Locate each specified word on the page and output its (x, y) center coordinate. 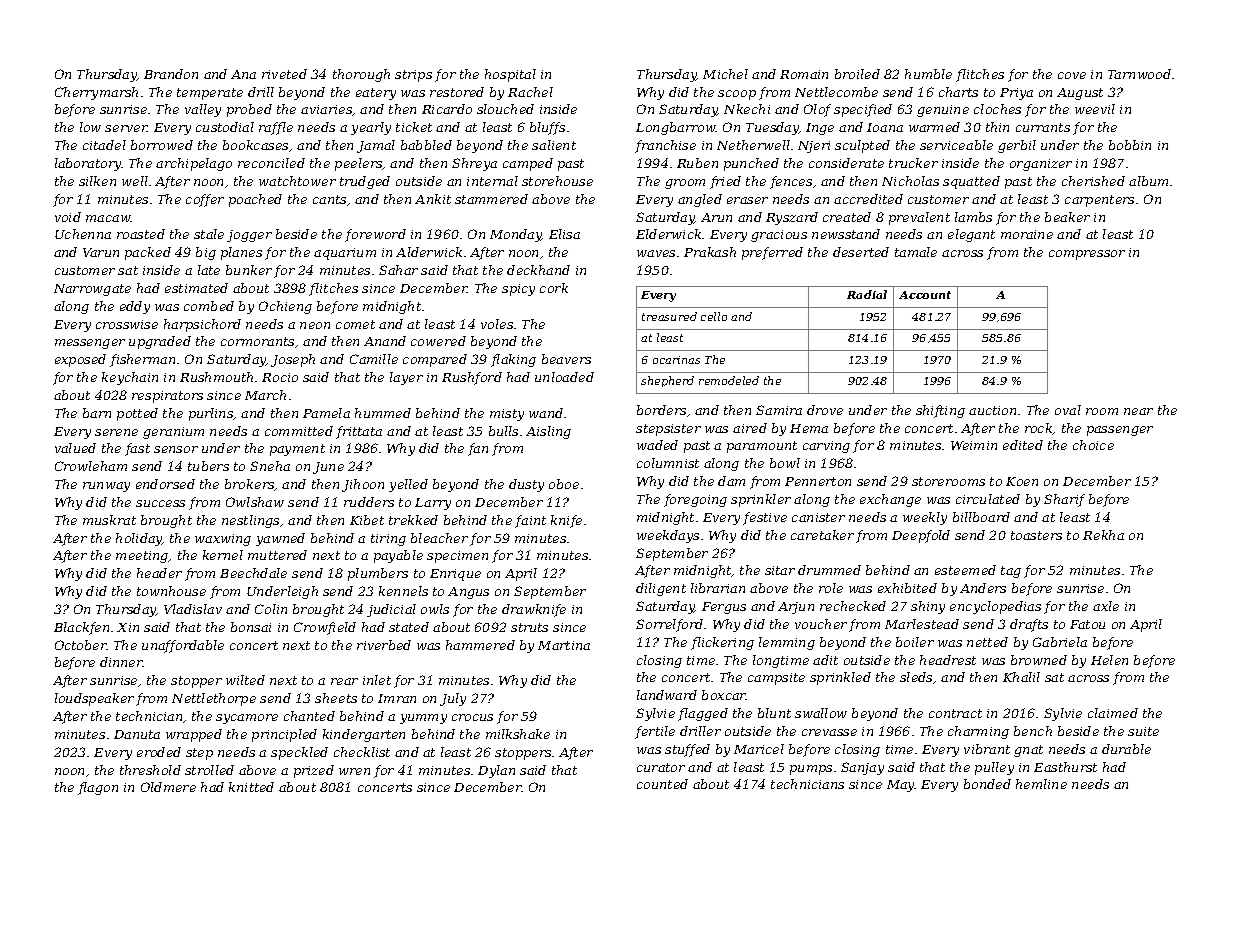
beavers (566, 359)
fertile (655, 732)
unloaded (564, 377)
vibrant (987, 749)
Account (925, 295)
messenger (90, 344)
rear (344, 681)
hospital (510, 75)
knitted (251, 787)
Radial (867, 294)
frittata (359, 432)
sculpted (862, 146)
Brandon (171, 74)
